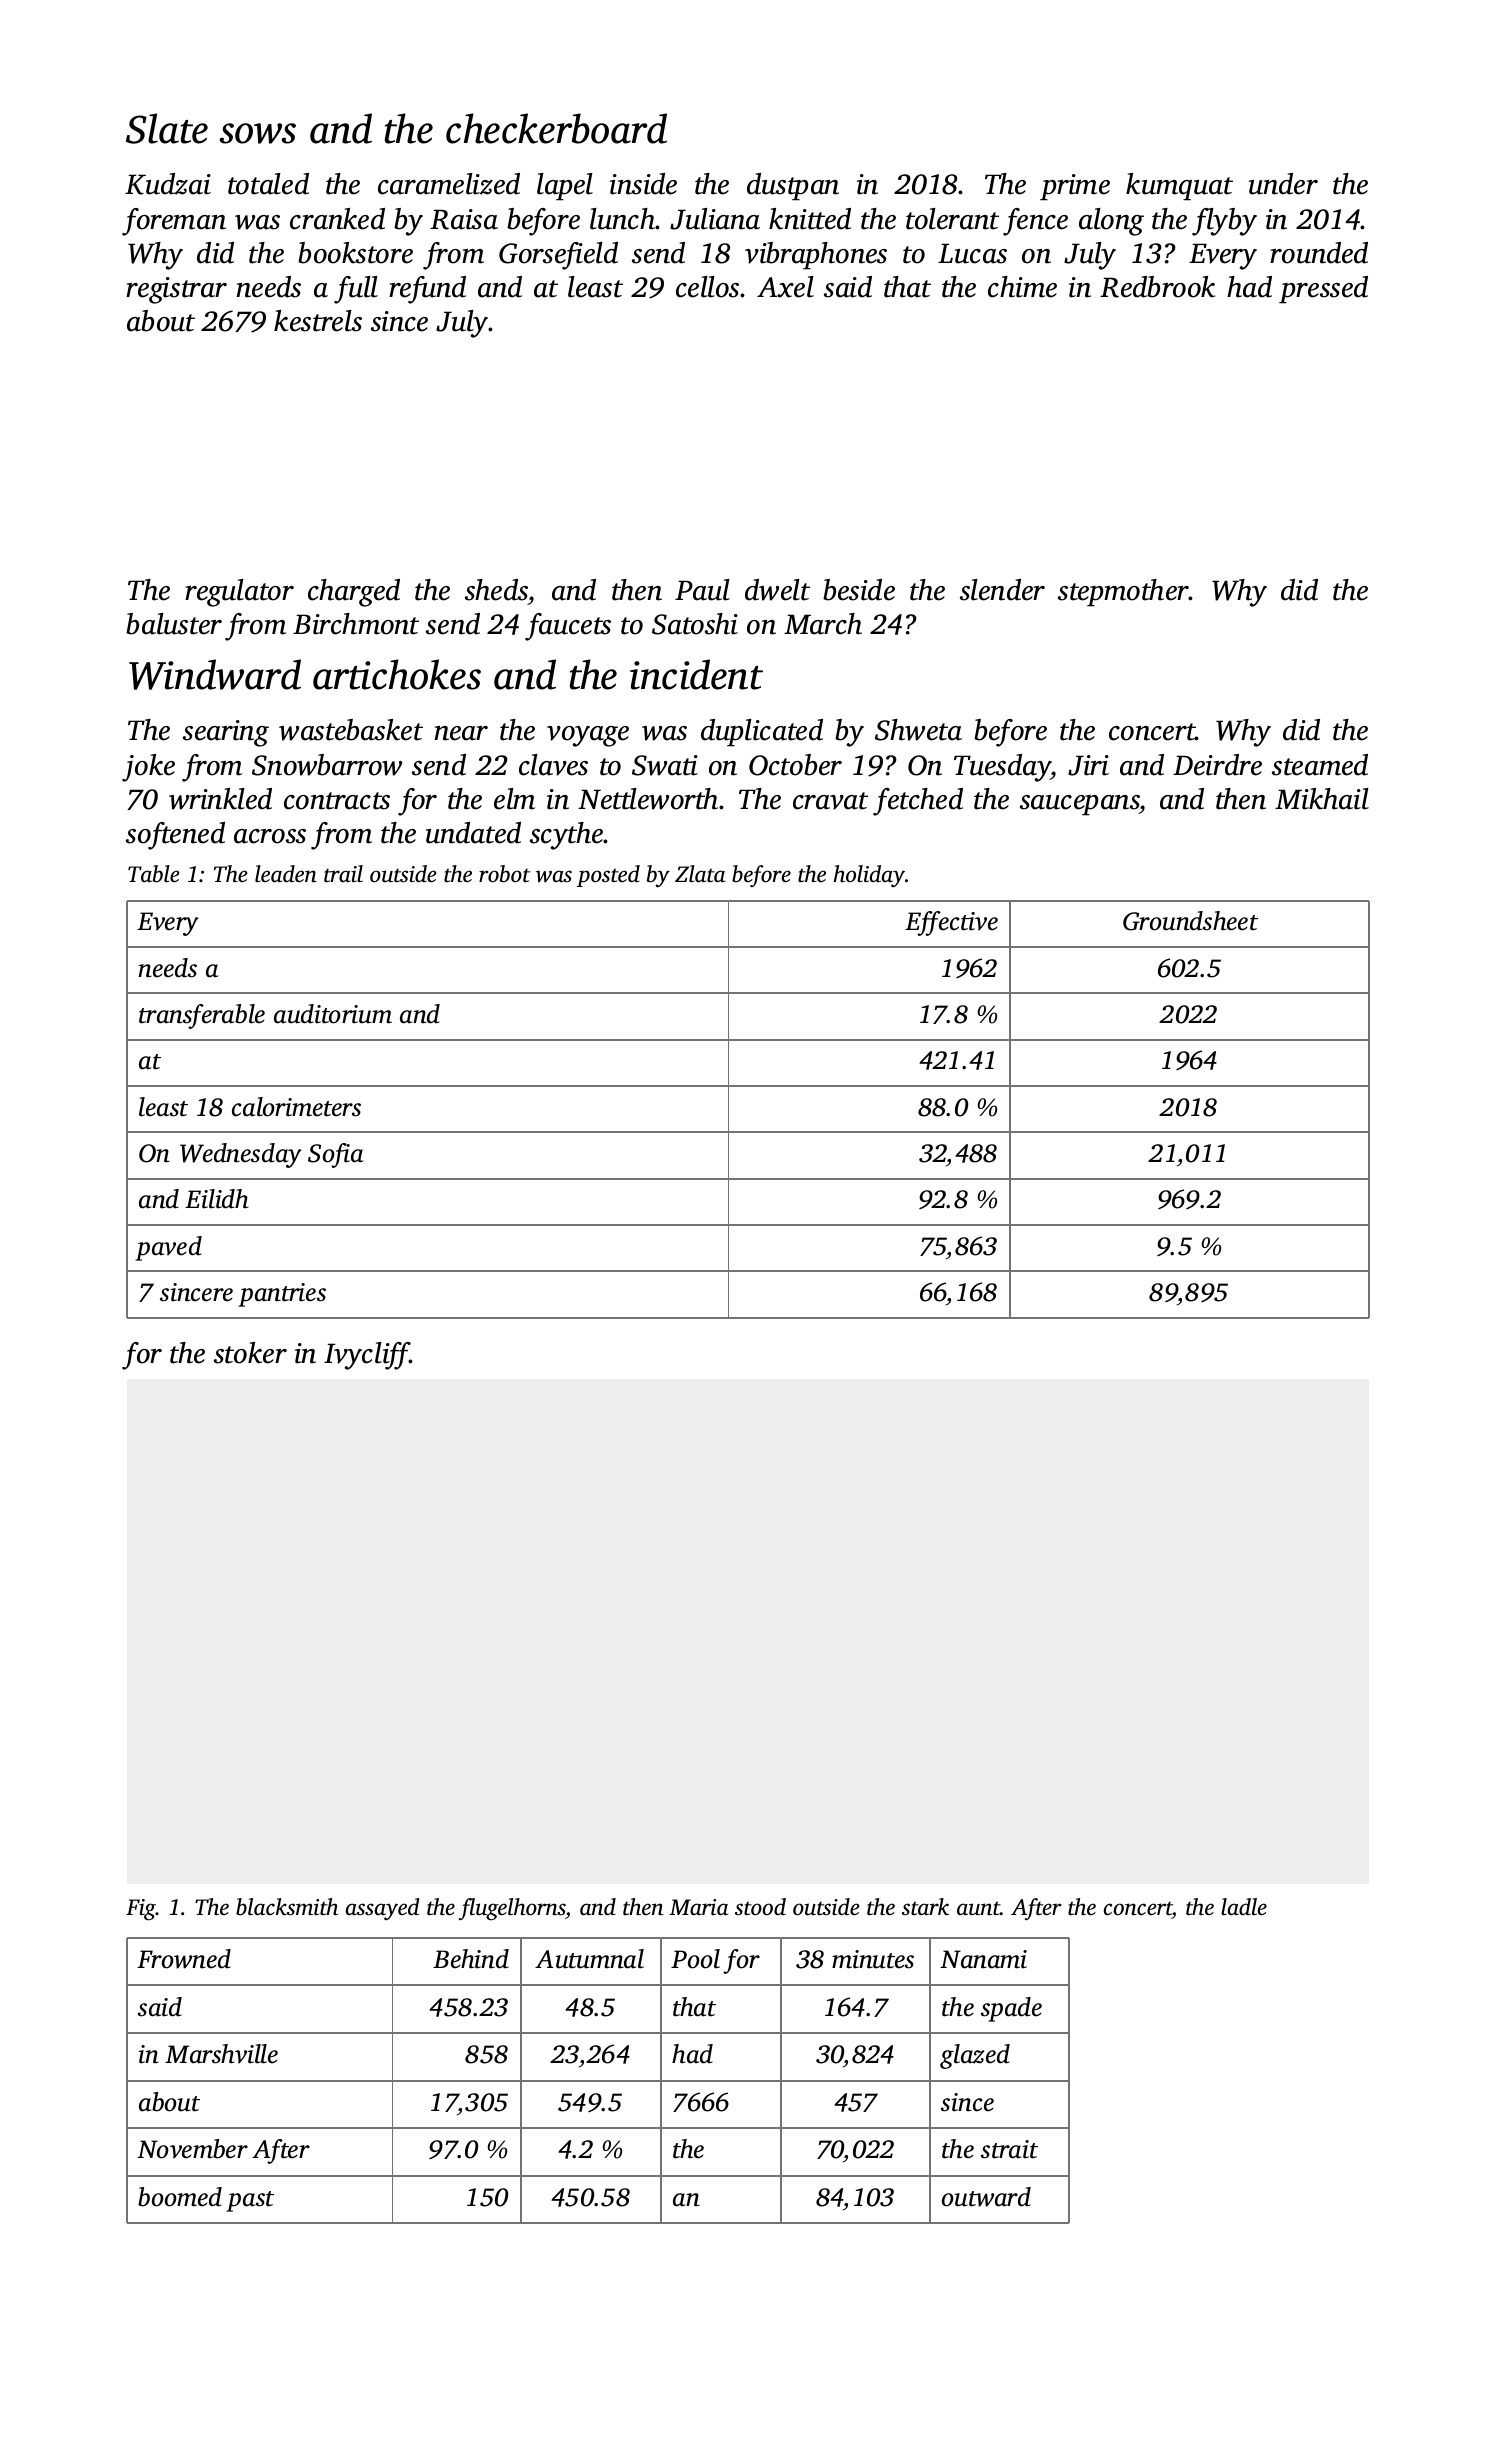  I want to click on strait, so click(1009, 2149).
